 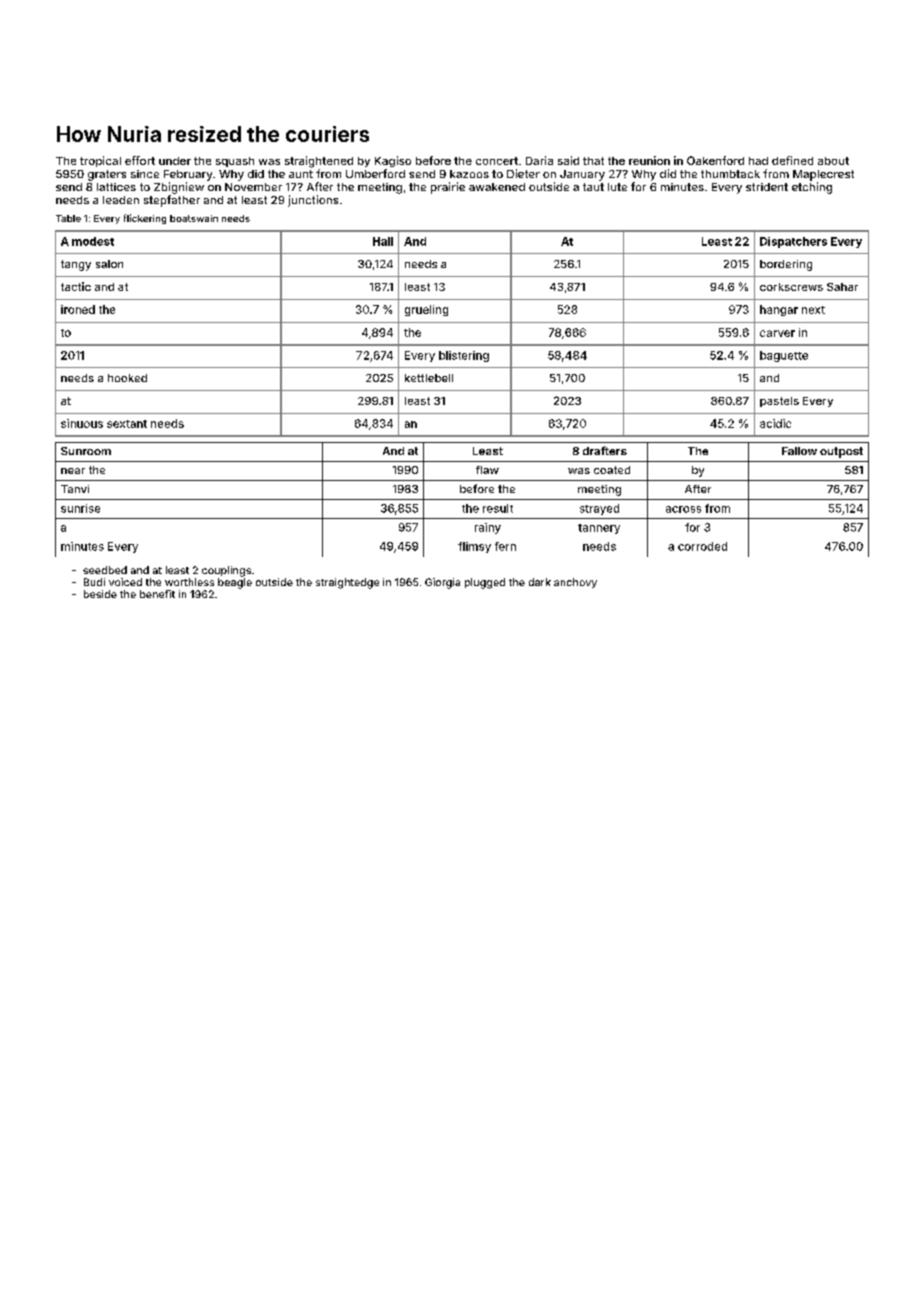 What do you see at coordinates (157, 594) in the screenshot?
I see `benefit` at bounding box center [157, 594].
